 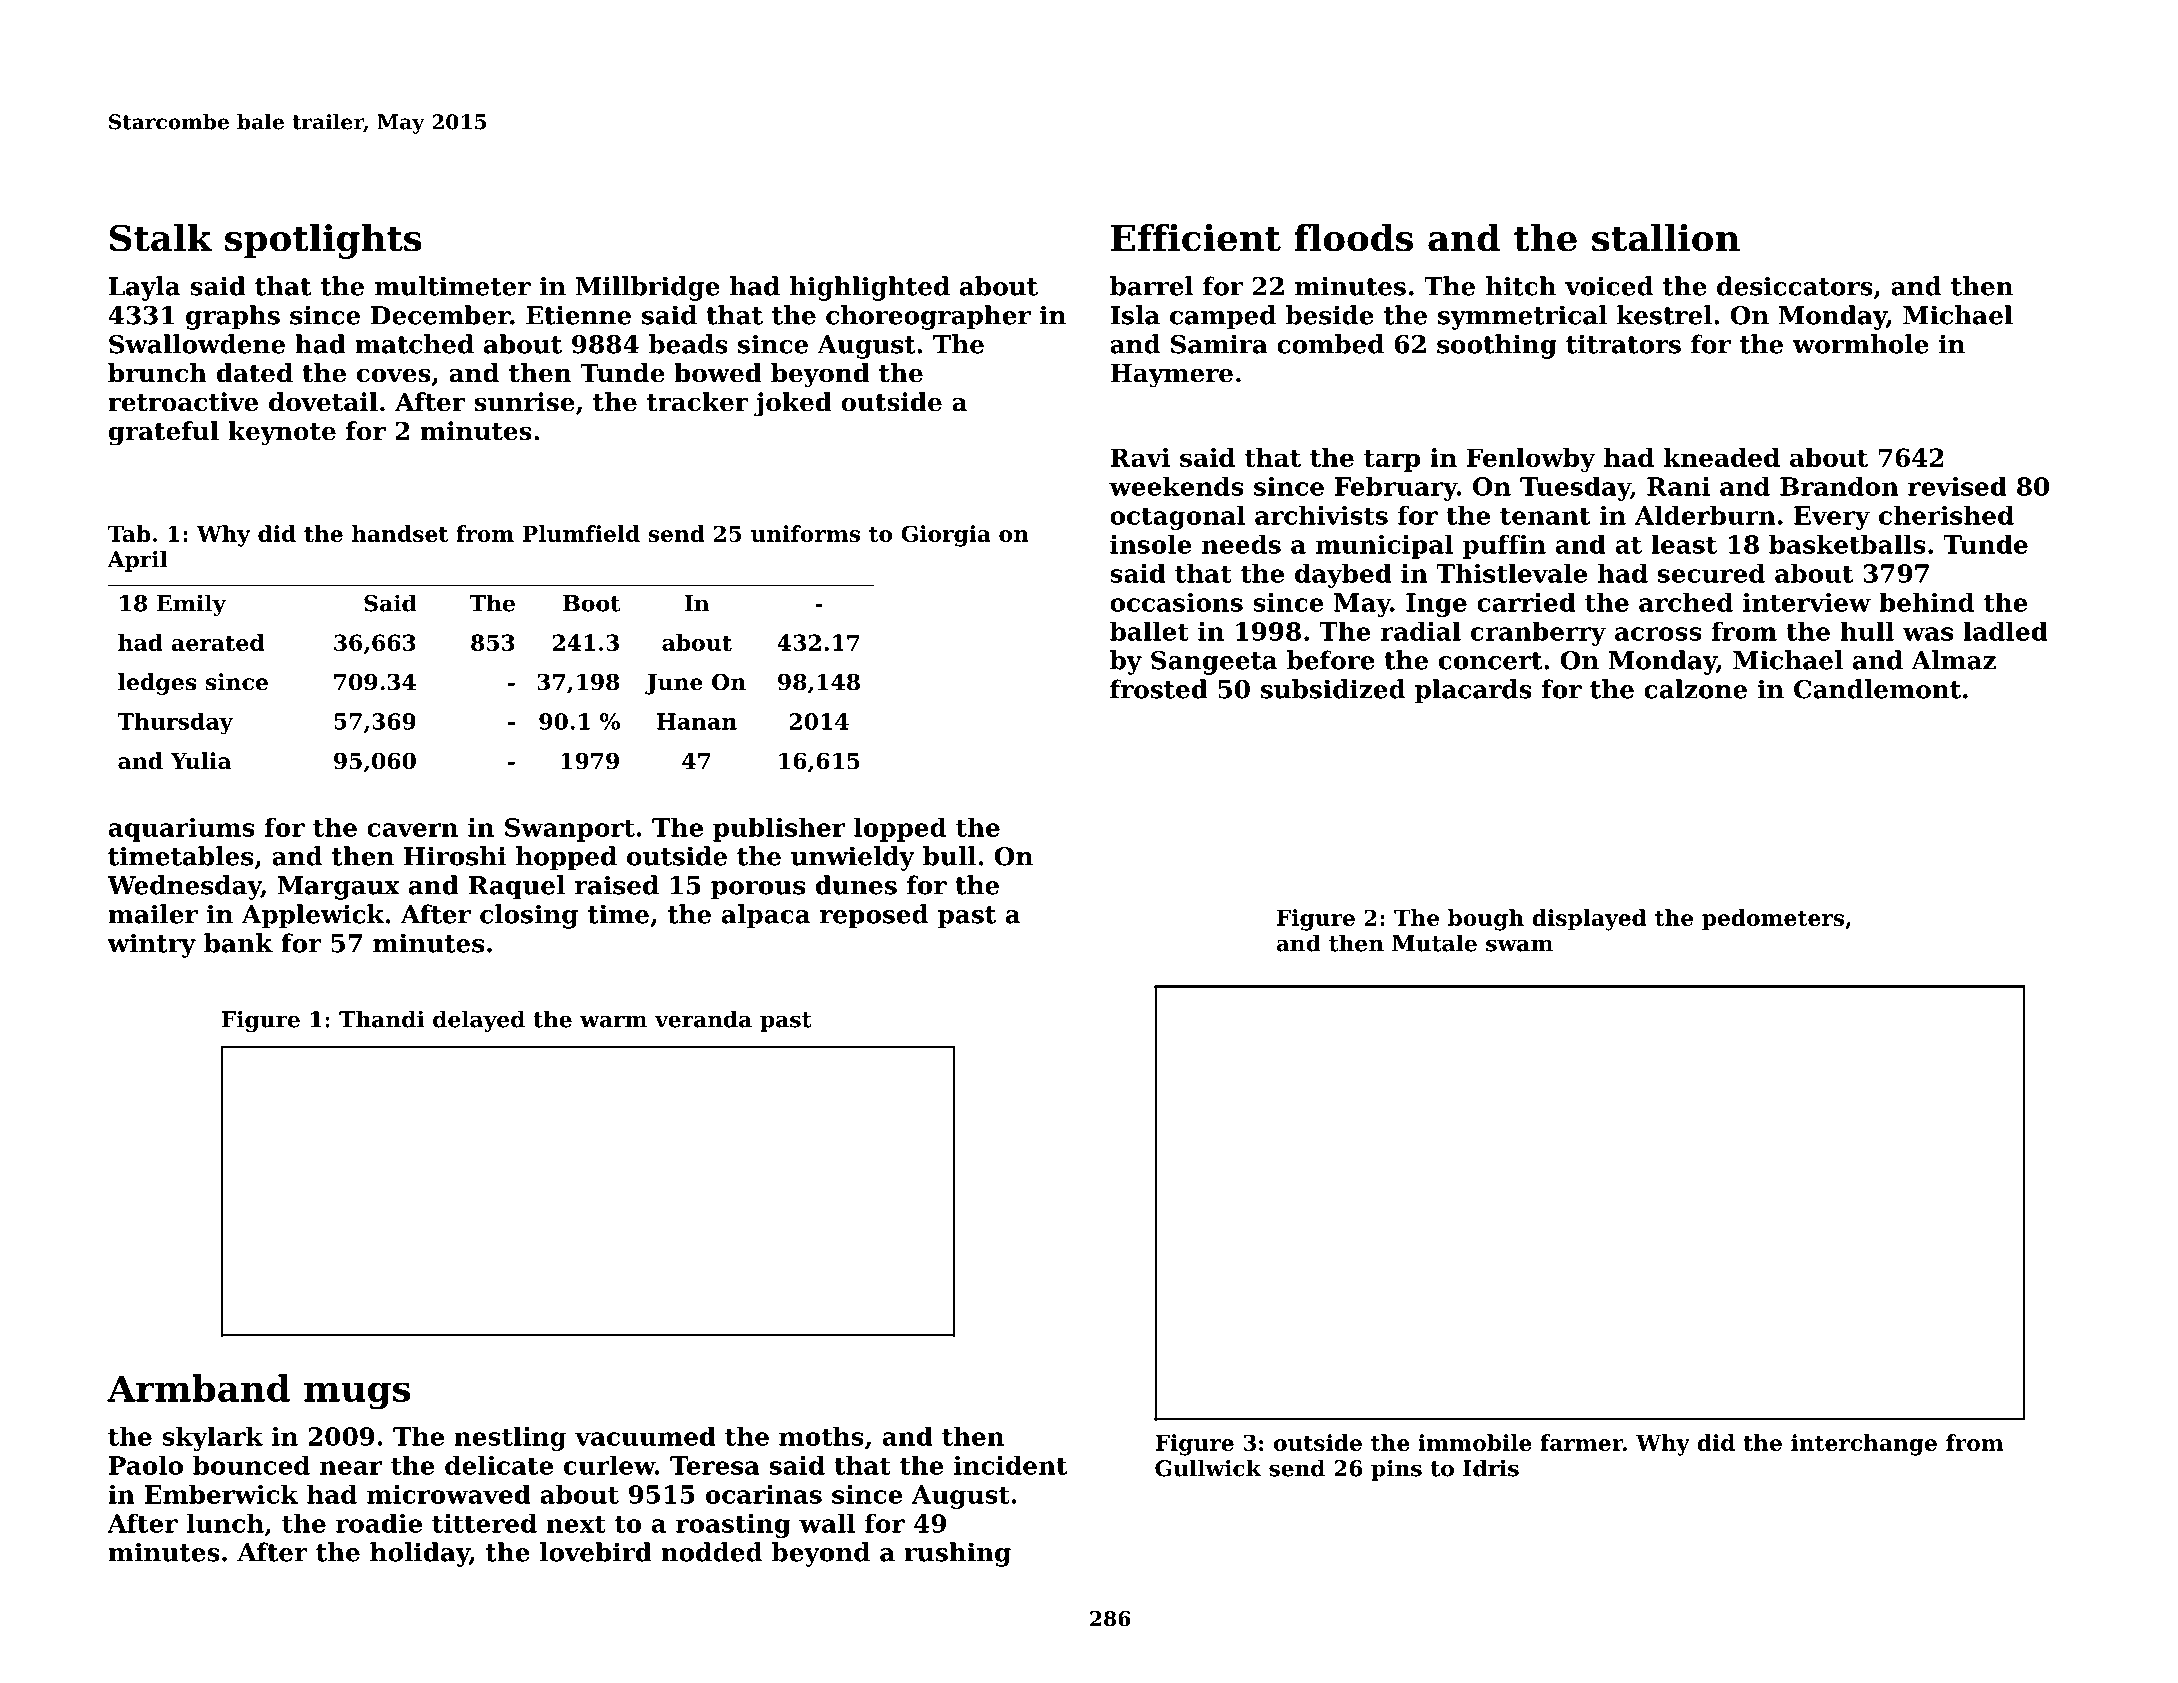 What do you see at coordinates (323, 241) in the screenshot?
I see `spotlights` at bounding box center [323, 241].
